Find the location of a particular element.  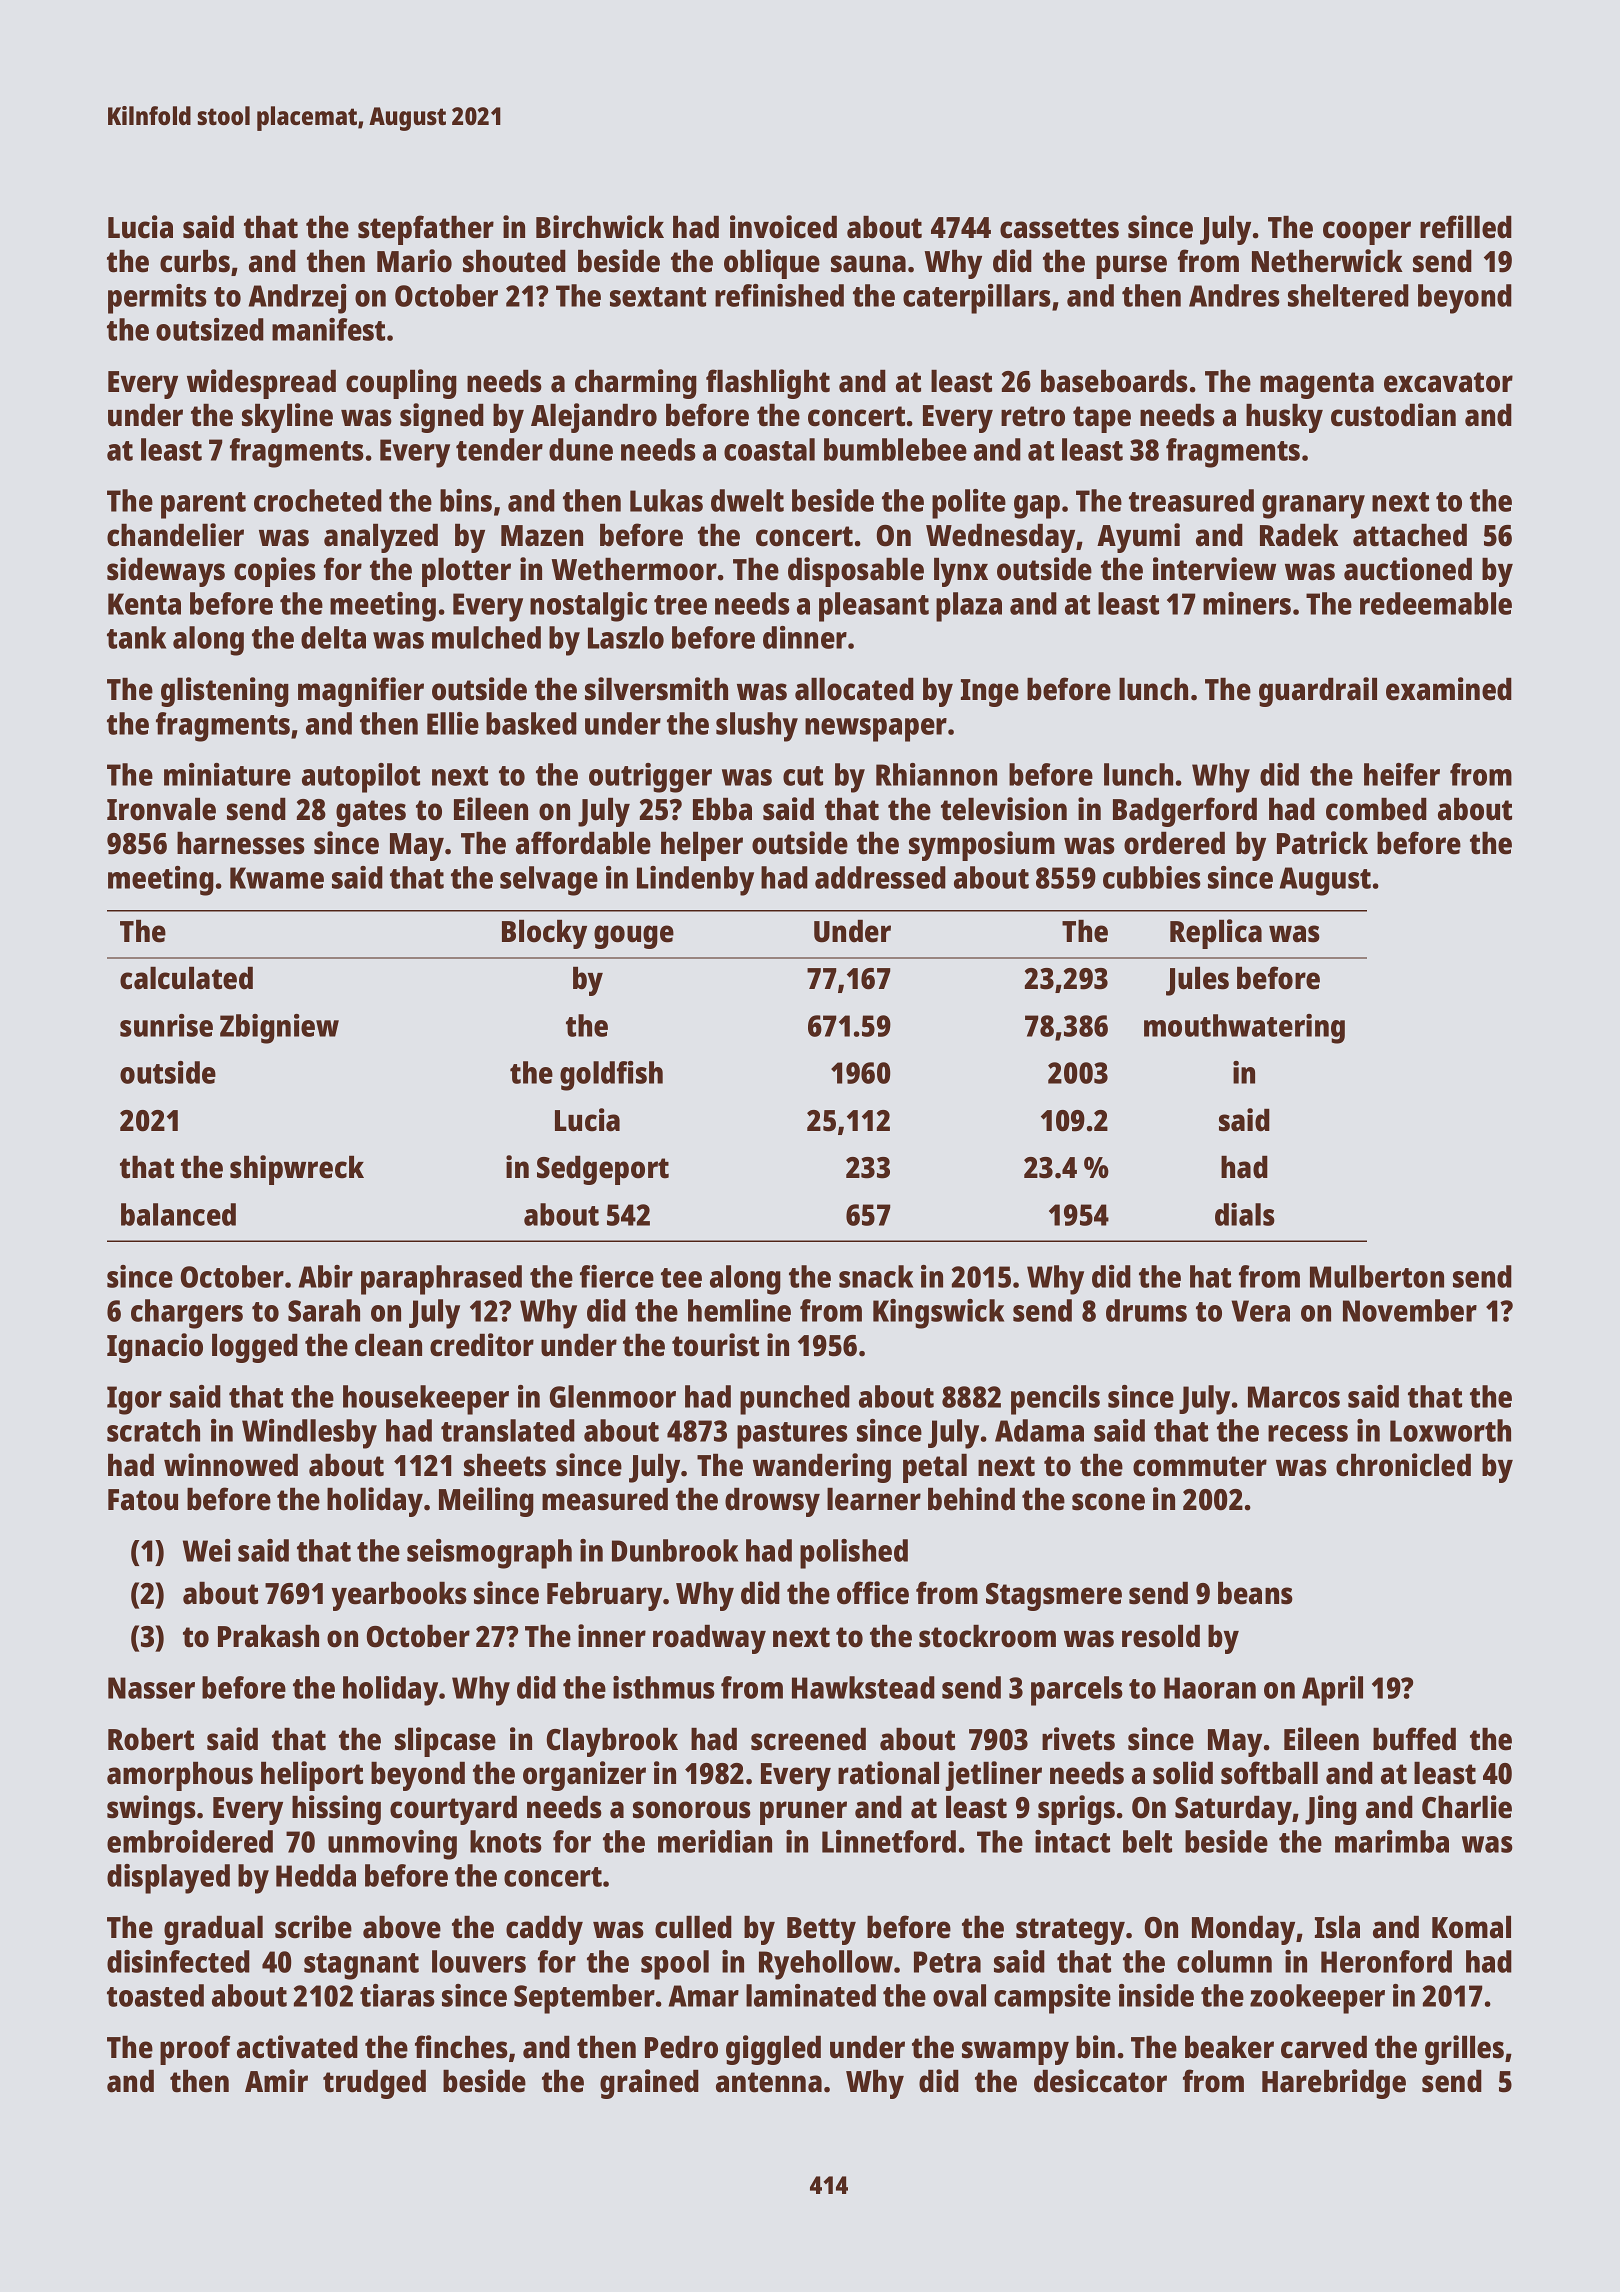

Meiling is located at coordinates (486, 1502).
